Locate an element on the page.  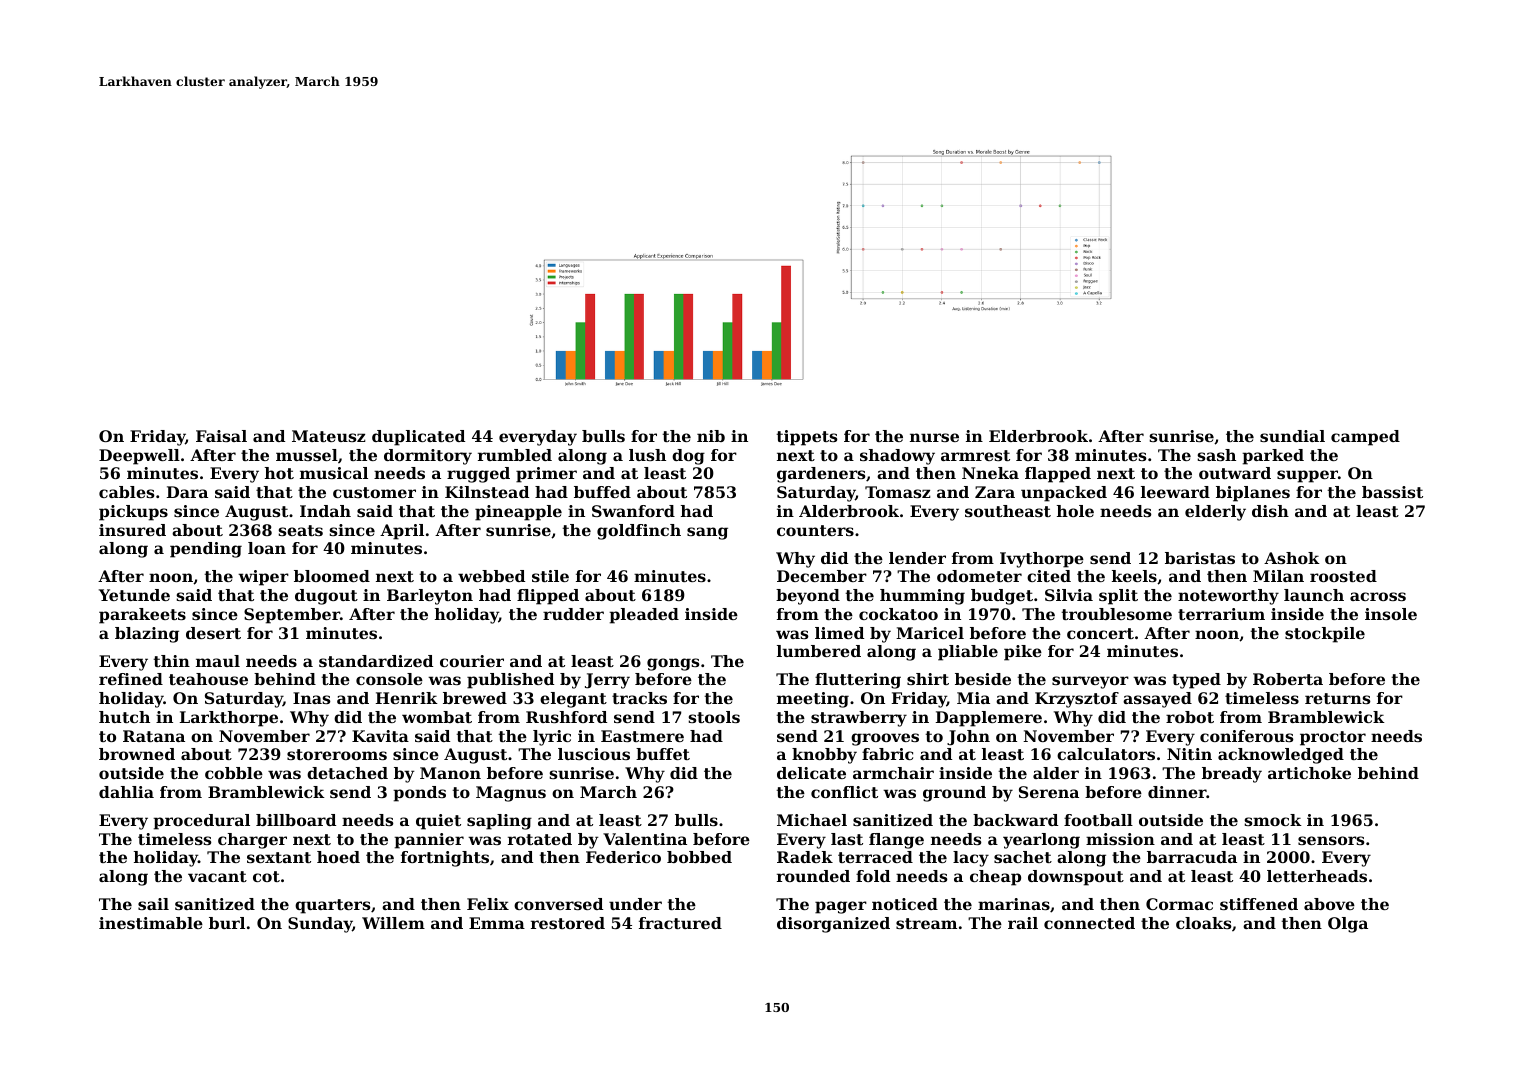
football is located at coordinates (1098, 820).
